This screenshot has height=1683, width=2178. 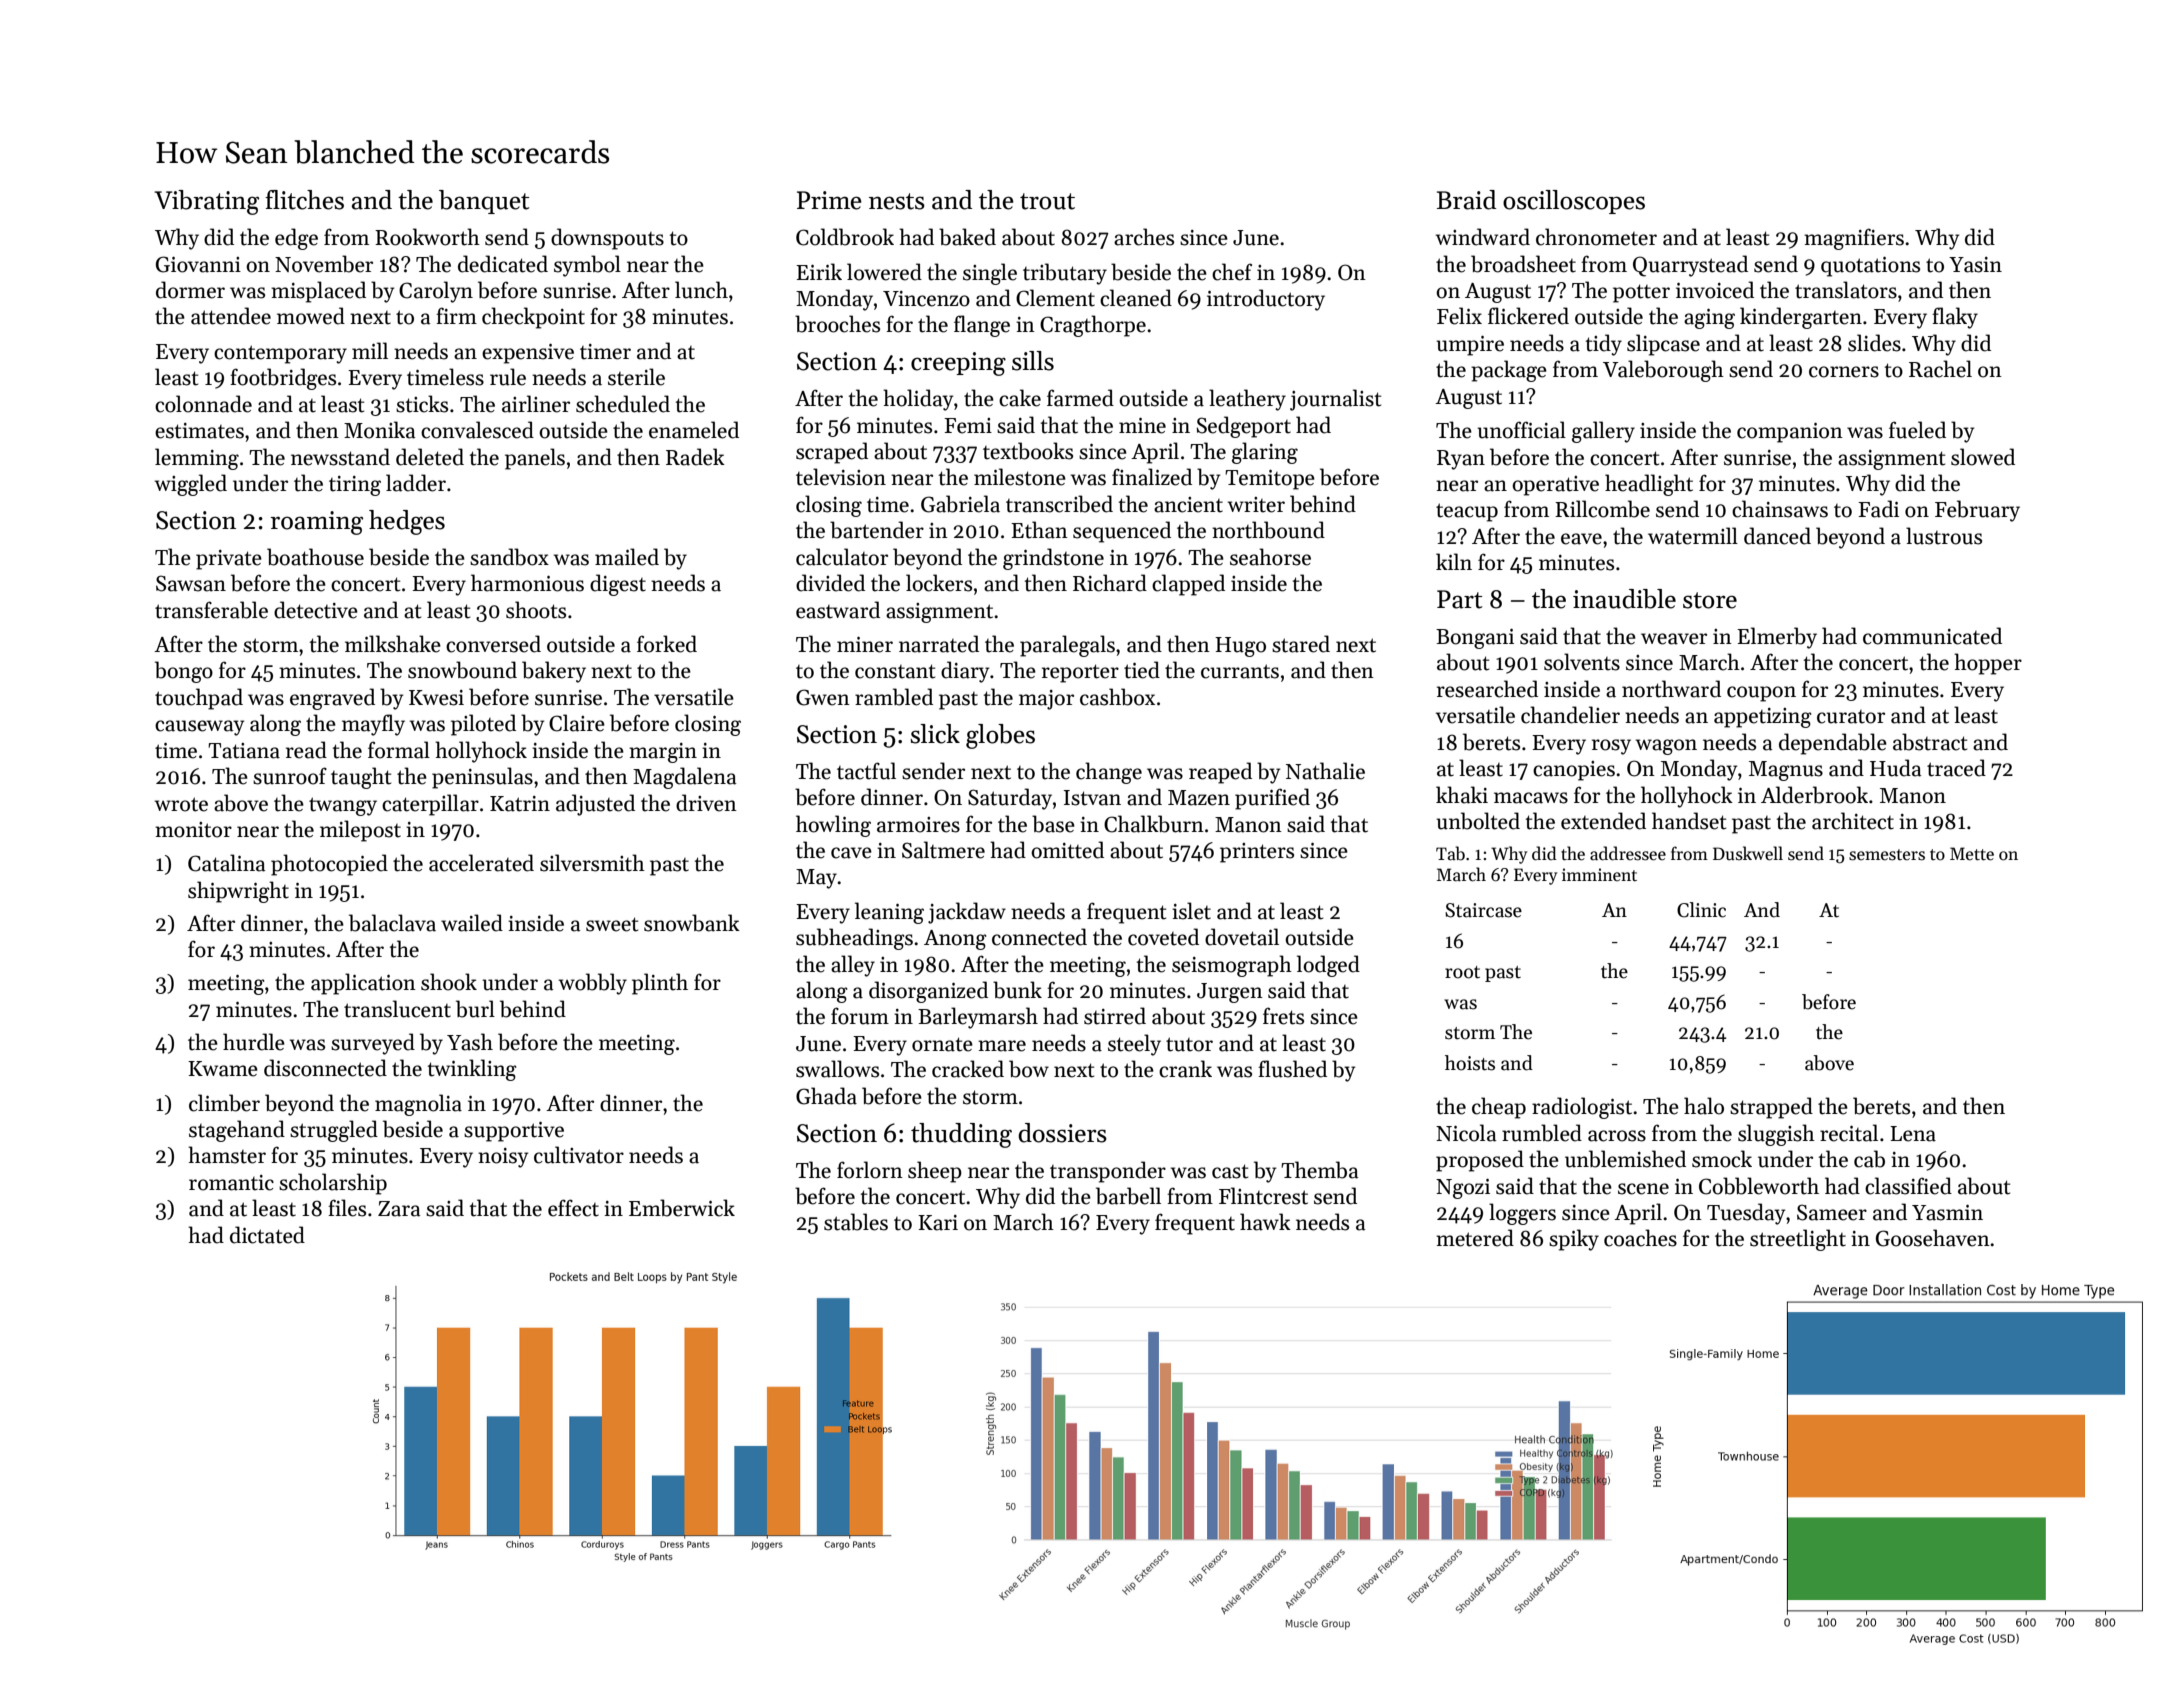 I want to click on Tatiana, so click(x=244, y=751).
